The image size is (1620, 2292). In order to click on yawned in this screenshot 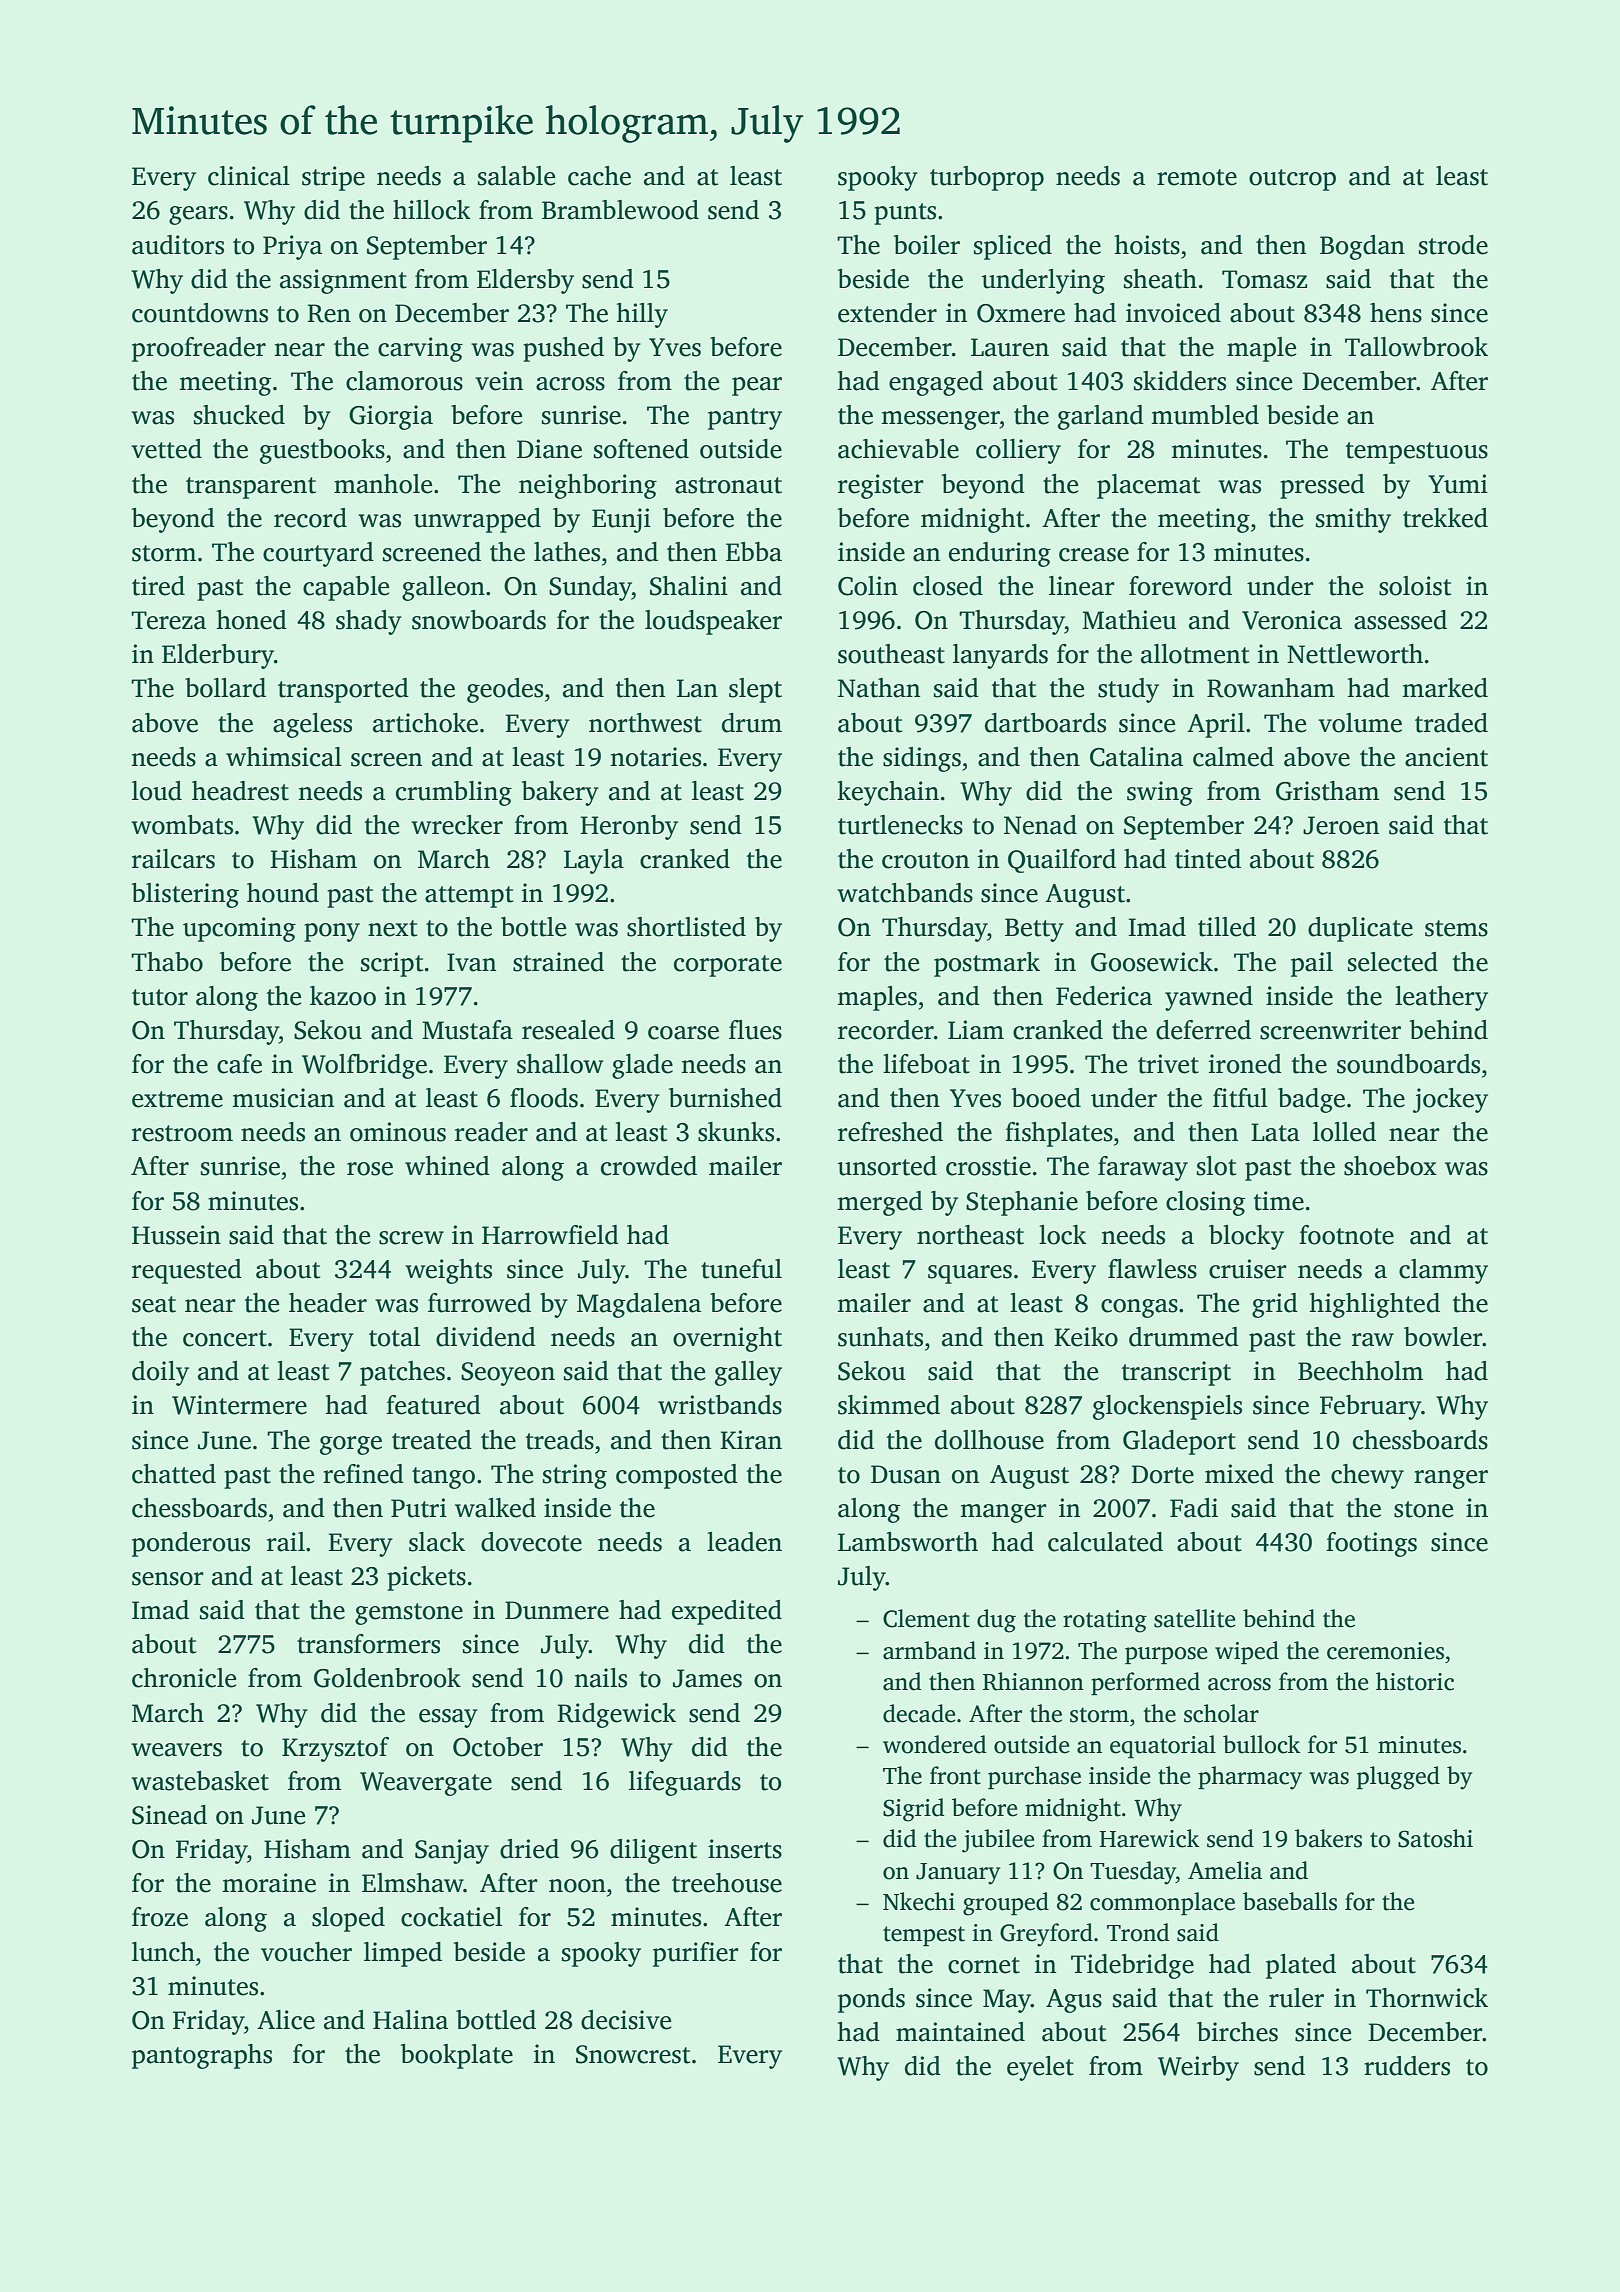, I will do `click(1209, 998)`.
